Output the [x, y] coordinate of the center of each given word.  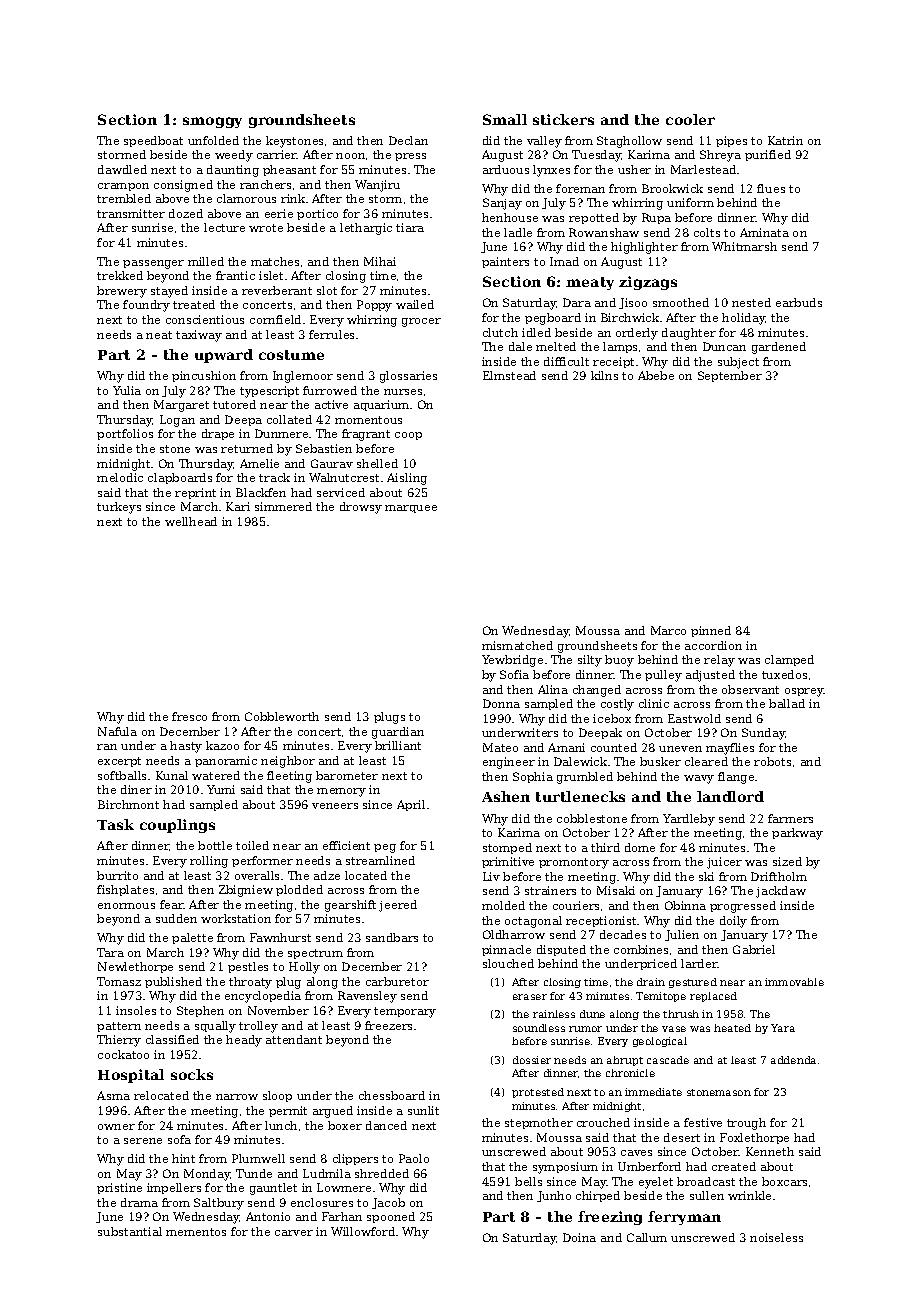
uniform [690, 202]
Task [115, 824]
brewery [122, 292]
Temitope [661, 997]
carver [294, 1233]
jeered [398, 906]
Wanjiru [377, 186]
